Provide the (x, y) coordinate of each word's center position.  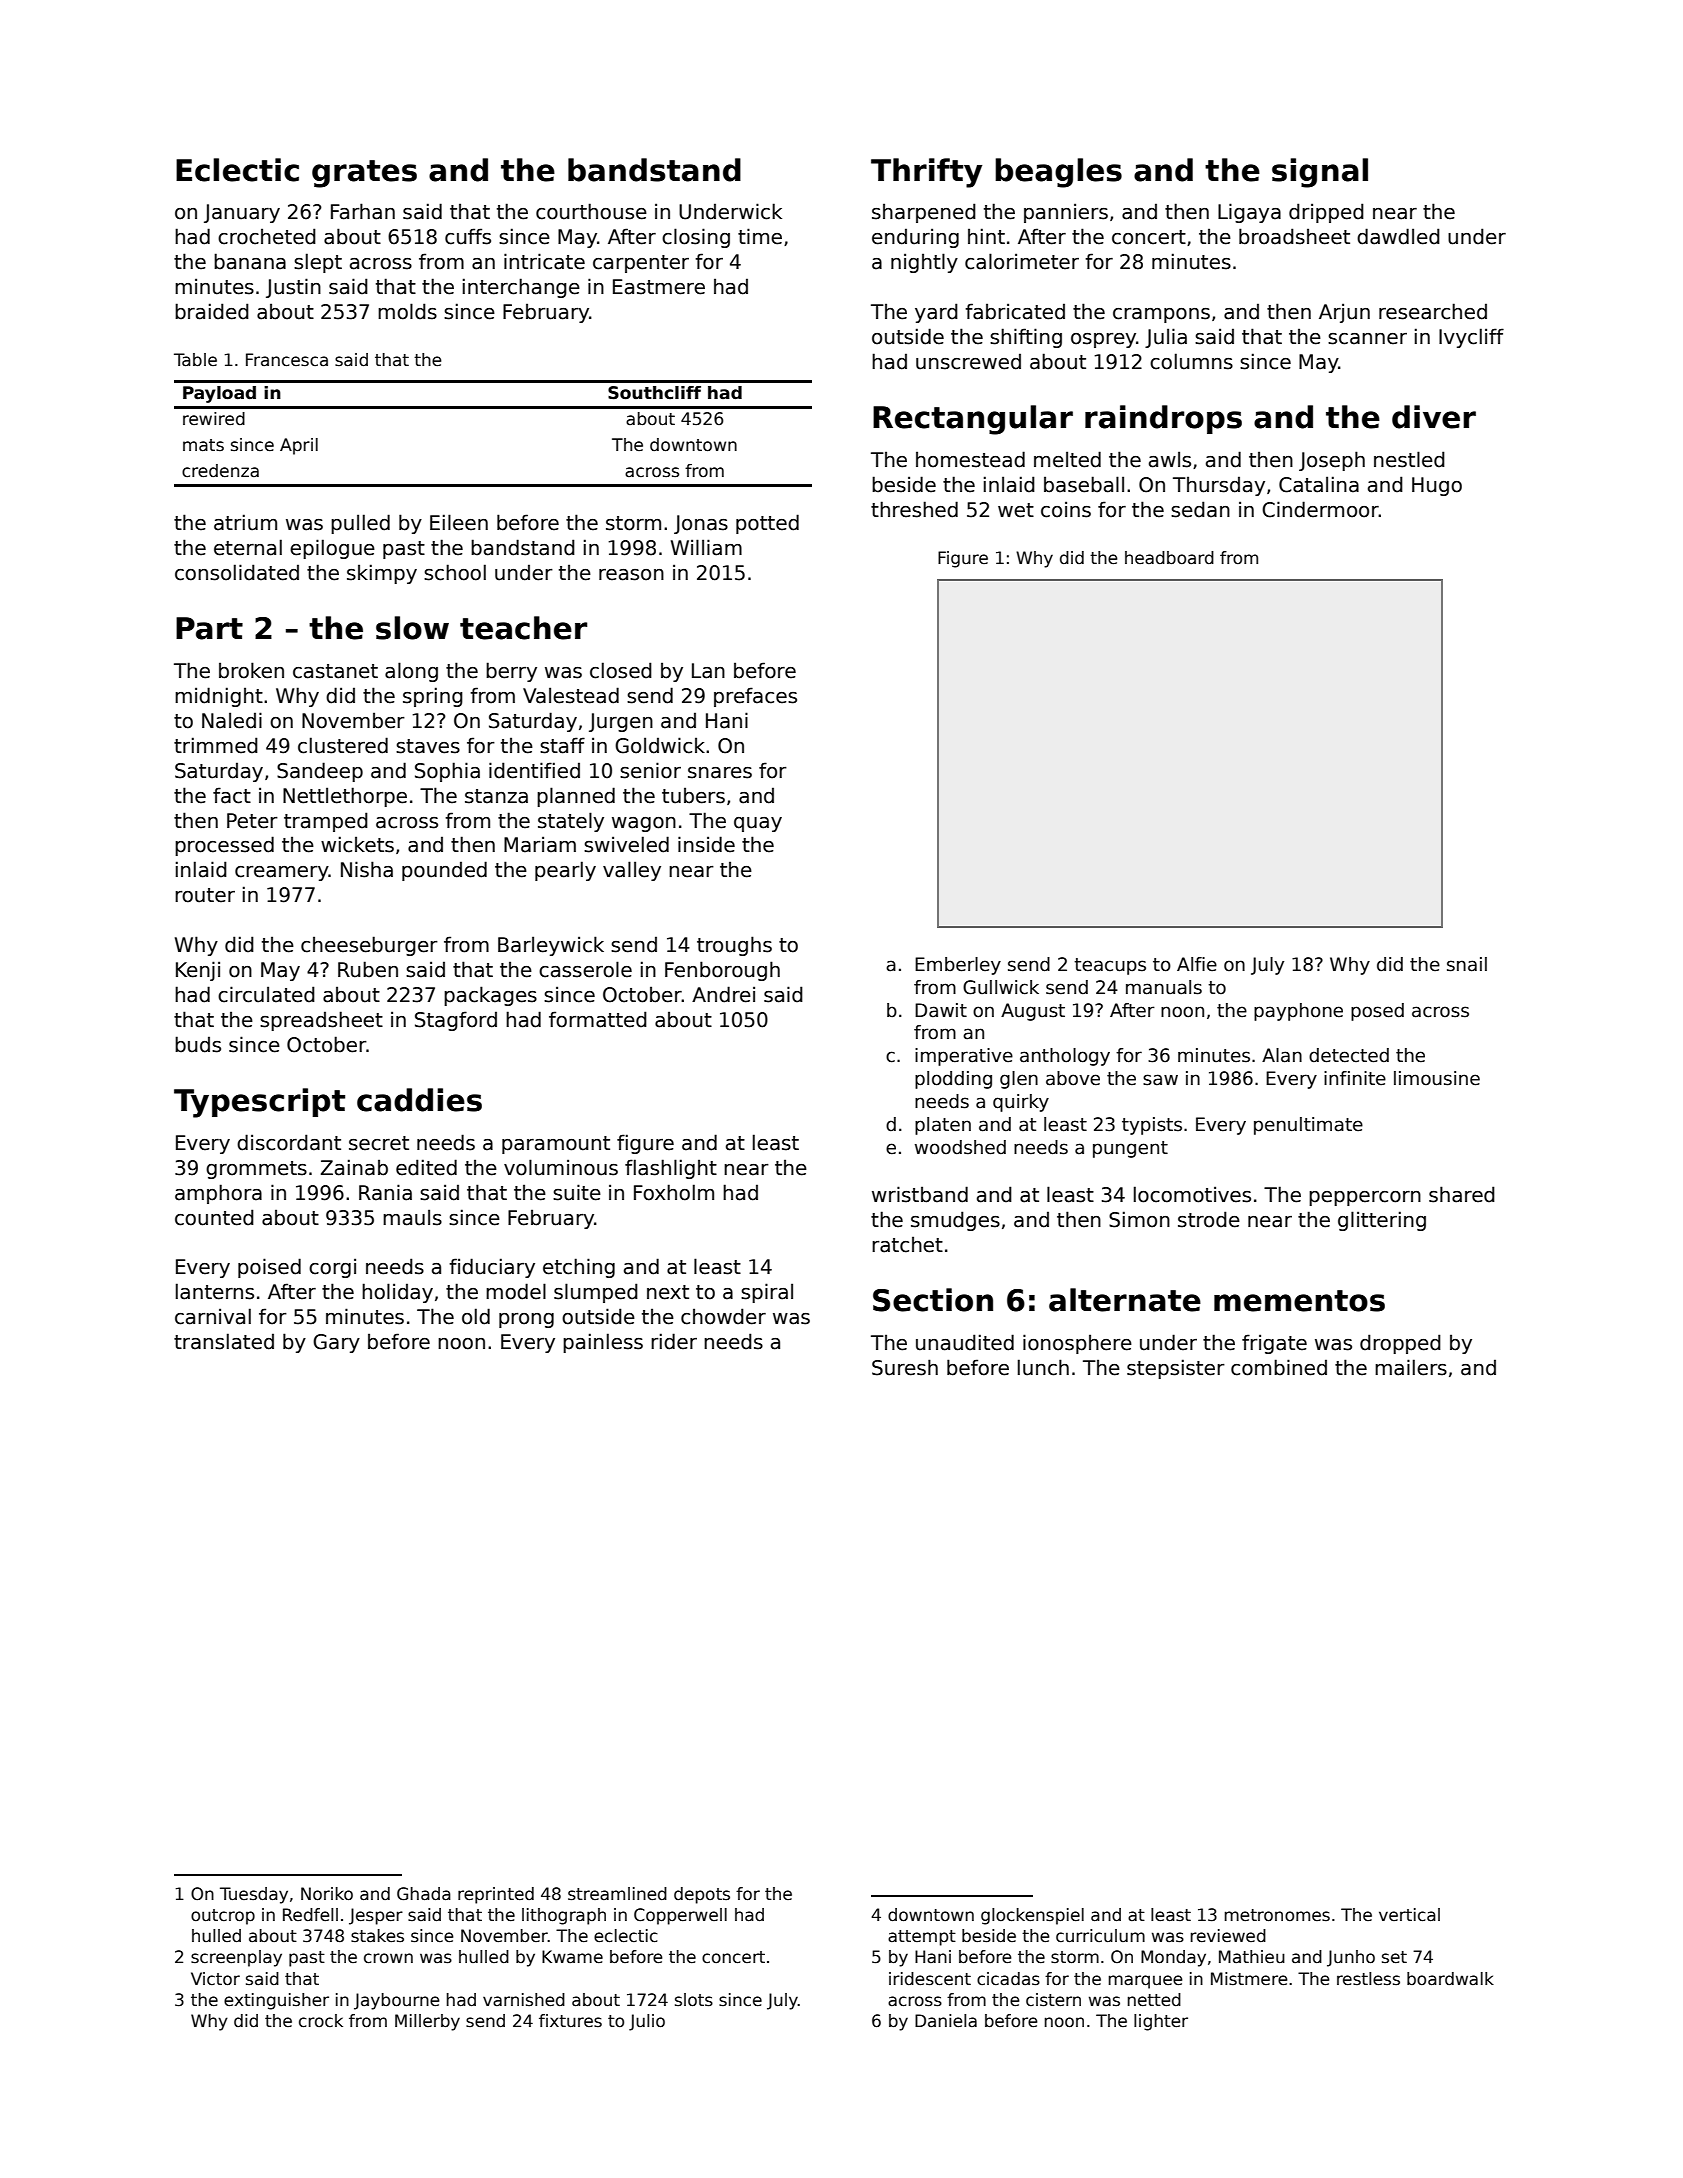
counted (214, 1217)
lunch (1043, 1367)
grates (364, 174)
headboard (1169, 558)
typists (1152, 1126)
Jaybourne (397, 2001)
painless (603, 1343)
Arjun (1344, 313)
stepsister (1176, 1369)
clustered (343, 745)
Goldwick (660, 745)
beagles (1058, 173)
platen (943, 1126)
